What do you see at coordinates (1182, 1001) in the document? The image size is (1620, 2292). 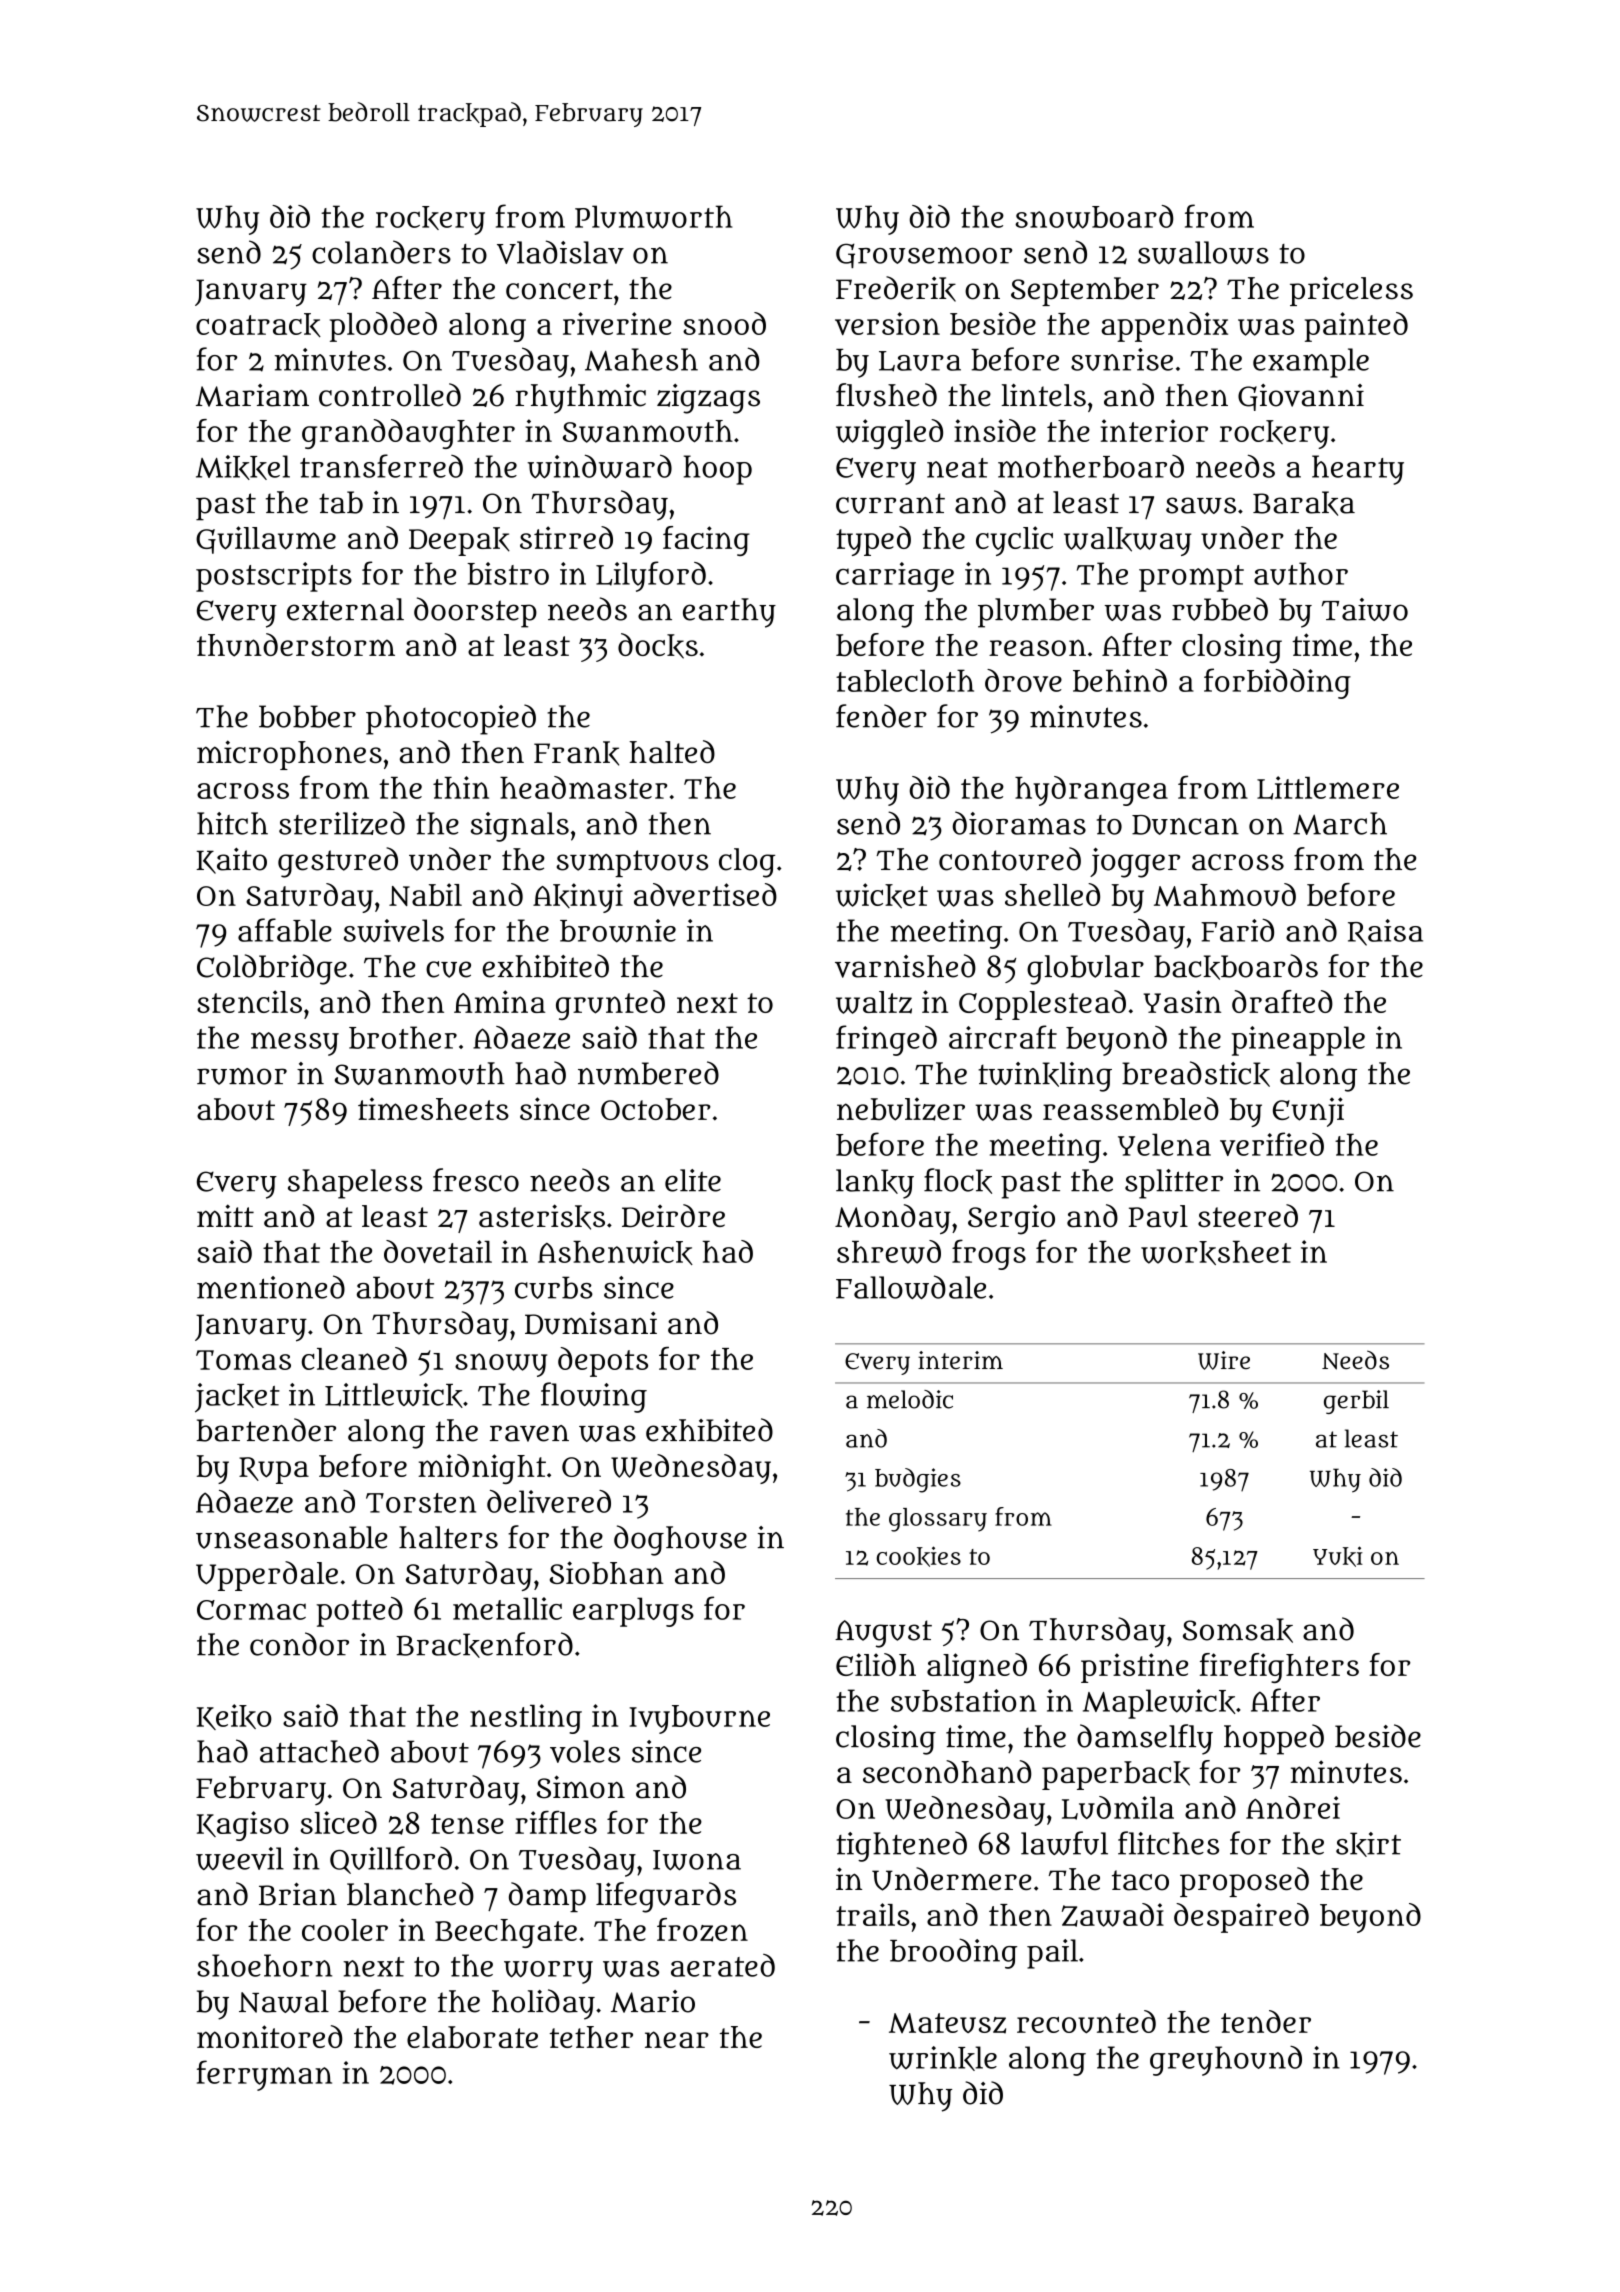 I see `Yasin` at bounding box center [1182, 1001].
